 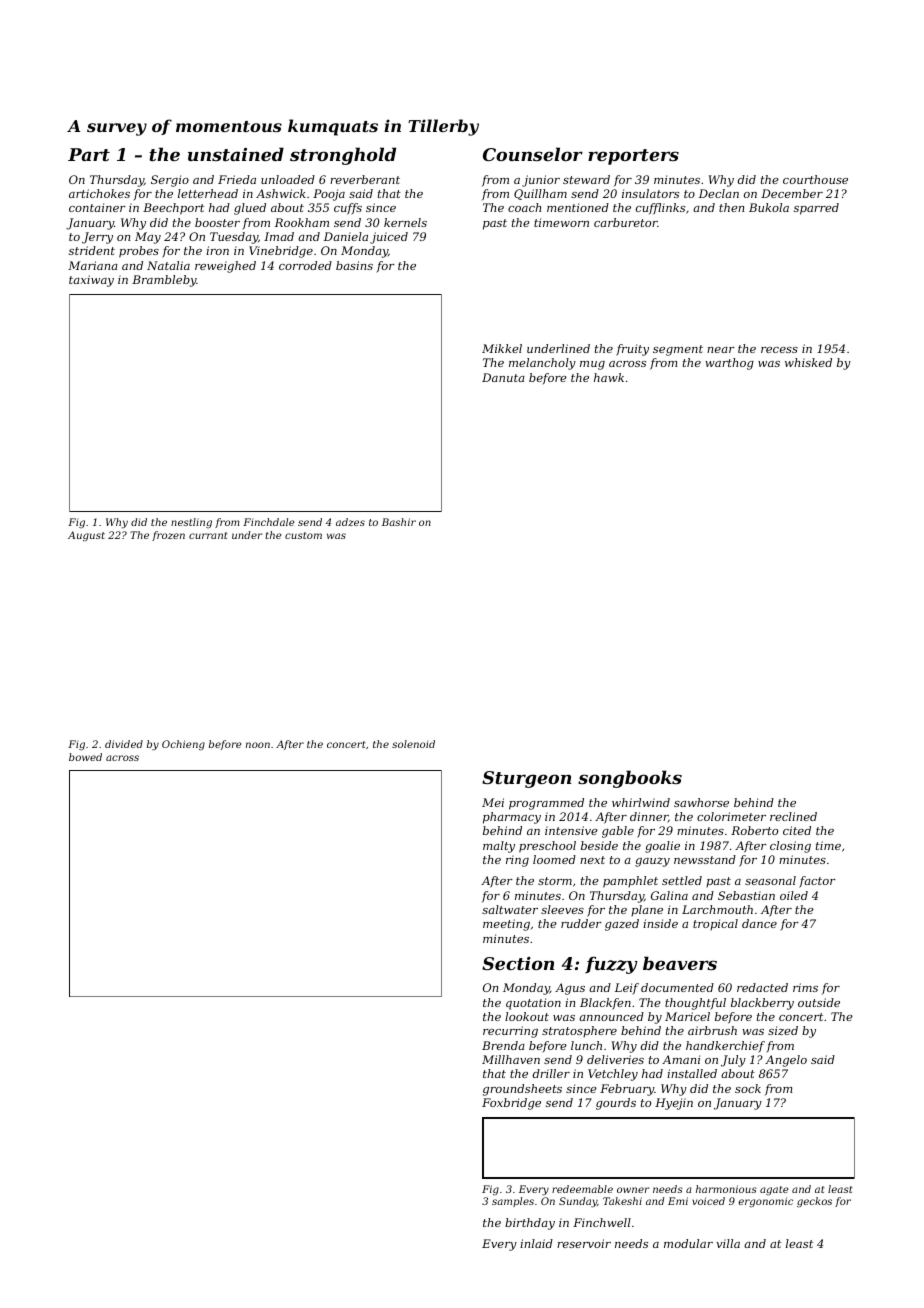 What do you see at coordinates (808, 362) in the screenshot?
I see `whisked` at bounding box center [808, 362].
